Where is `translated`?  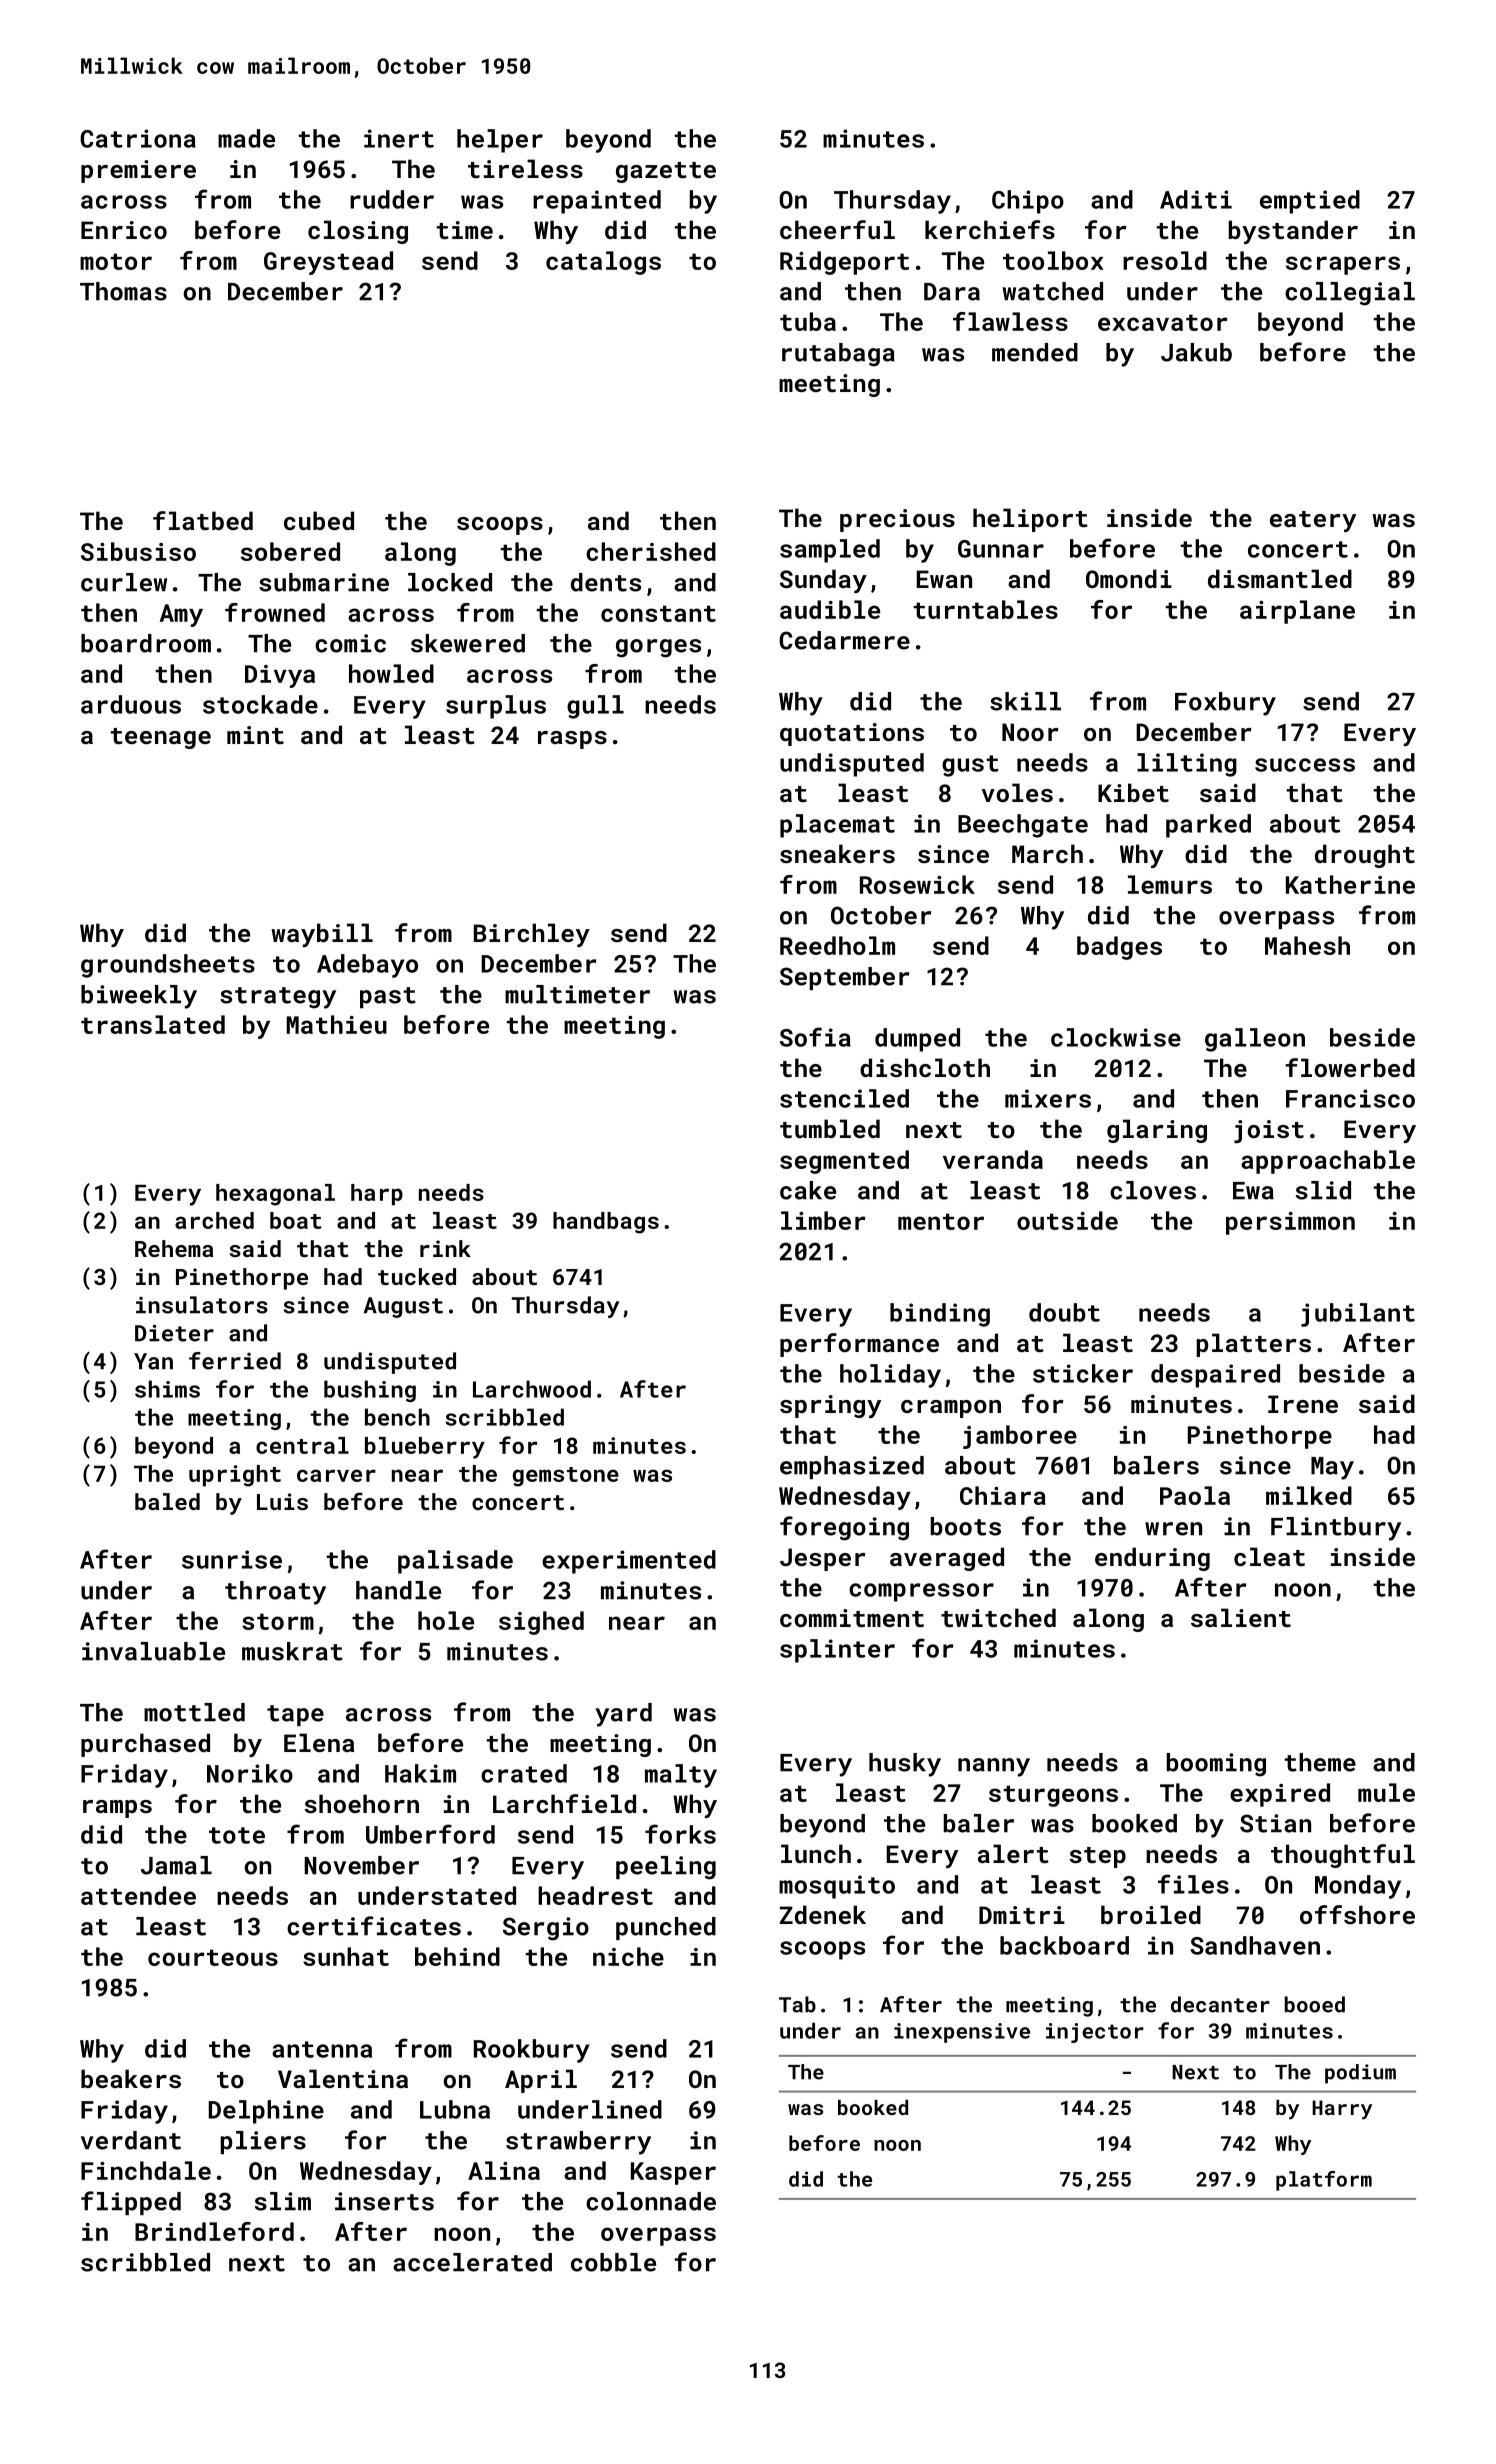 translated is located at coordinates (153, 1024).
